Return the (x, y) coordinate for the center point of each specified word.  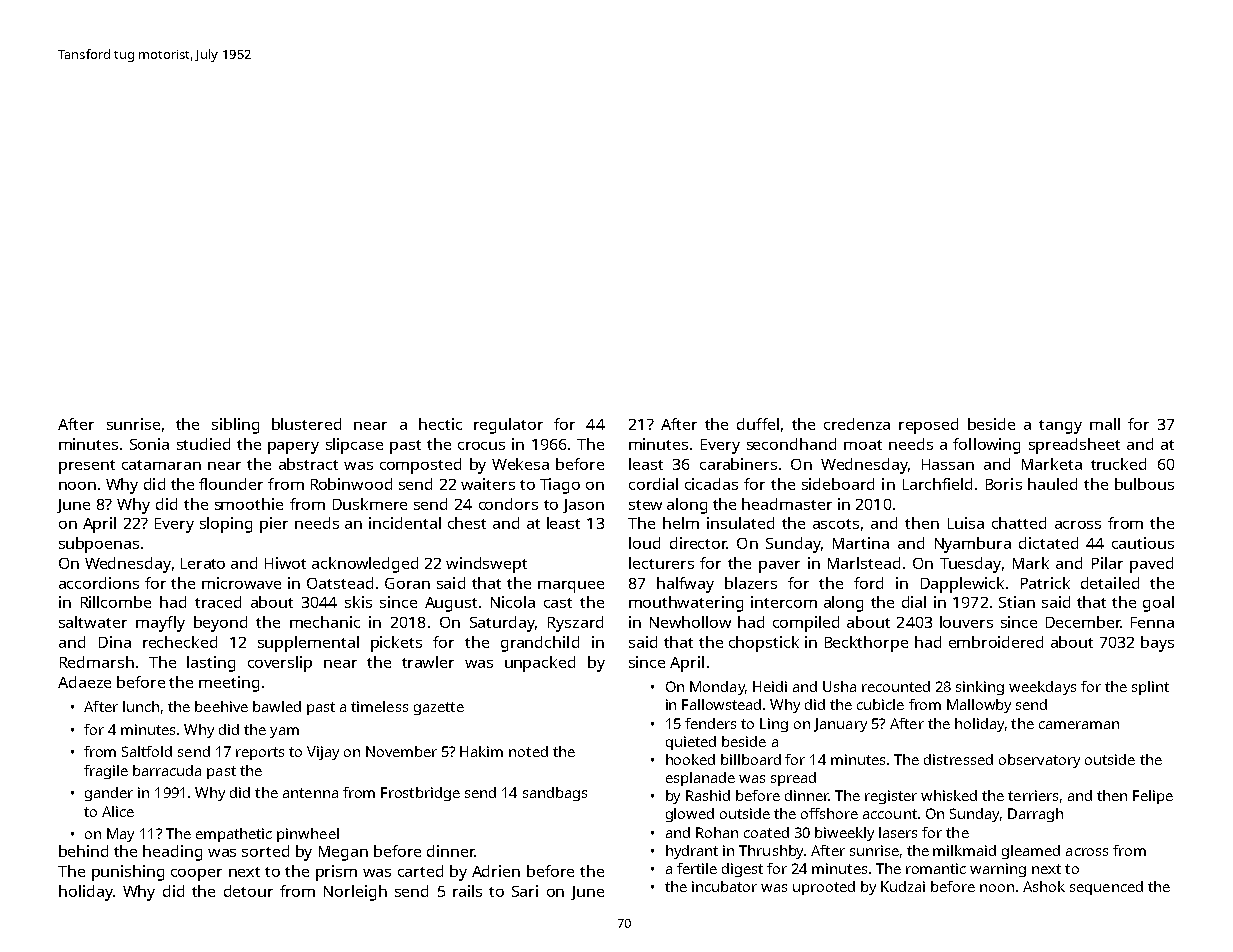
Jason (583, 506)
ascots (836, 524)
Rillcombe (116, 602)
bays (1157, 644)
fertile (697, 868)
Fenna (1152, 622)
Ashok (1044, 886)
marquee (571, 587)
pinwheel (308, 835)
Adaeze (84, 682)
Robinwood (351, 484)
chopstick (764, 644)
